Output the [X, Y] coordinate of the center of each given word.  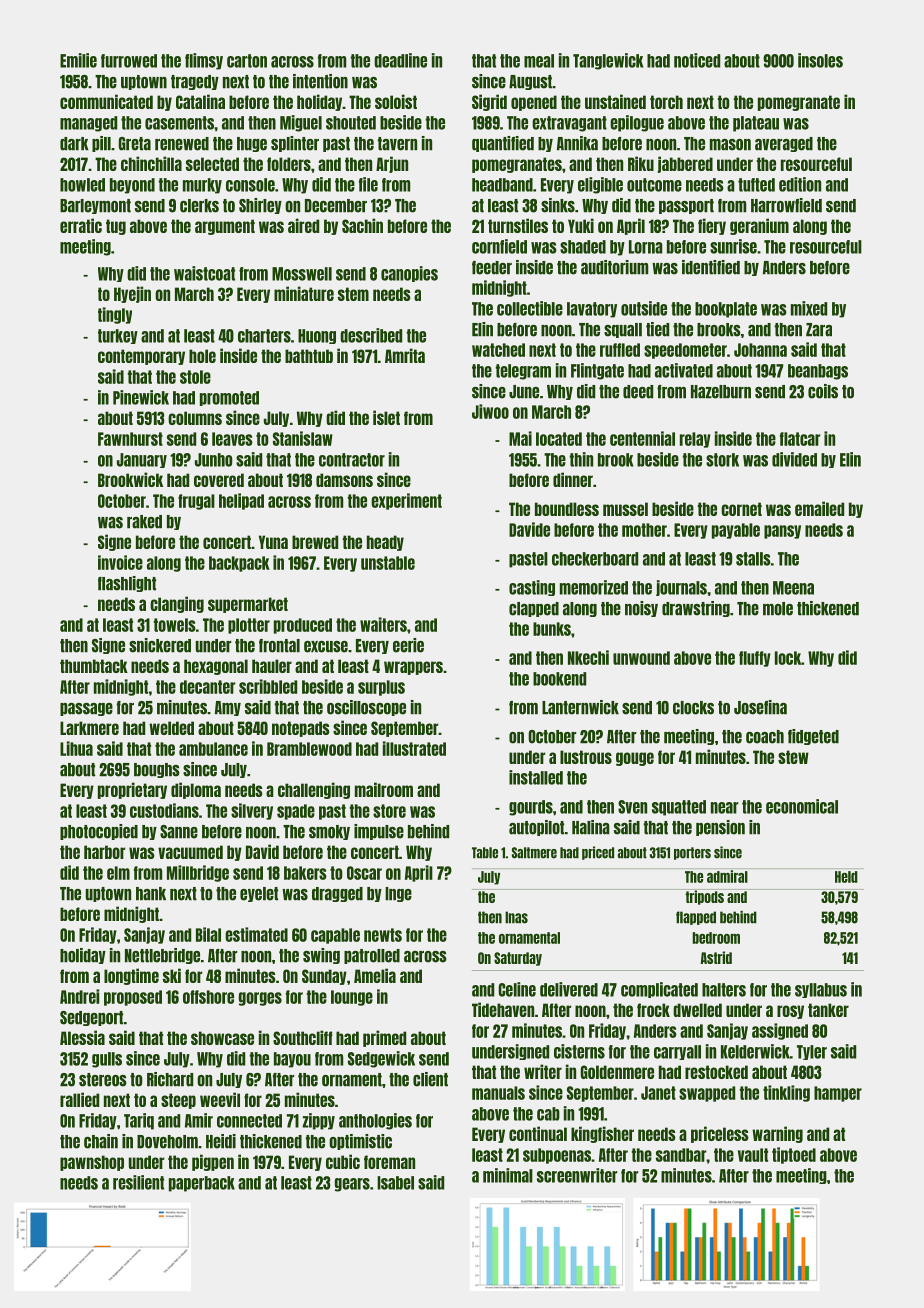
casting [532, 588]
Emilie [78, 60]
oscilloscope [366, 708]
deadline [400, 60]
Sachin [362, 225]
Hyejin [132, 294]
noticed [697, 60]
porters [692, 853]
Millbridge [198, 873]
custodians [164, 810]
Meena [793, 588]
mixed [809, 308]
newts [383, 935]
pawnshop [92, 1163]
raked [144, 522]
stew [793, 757]
